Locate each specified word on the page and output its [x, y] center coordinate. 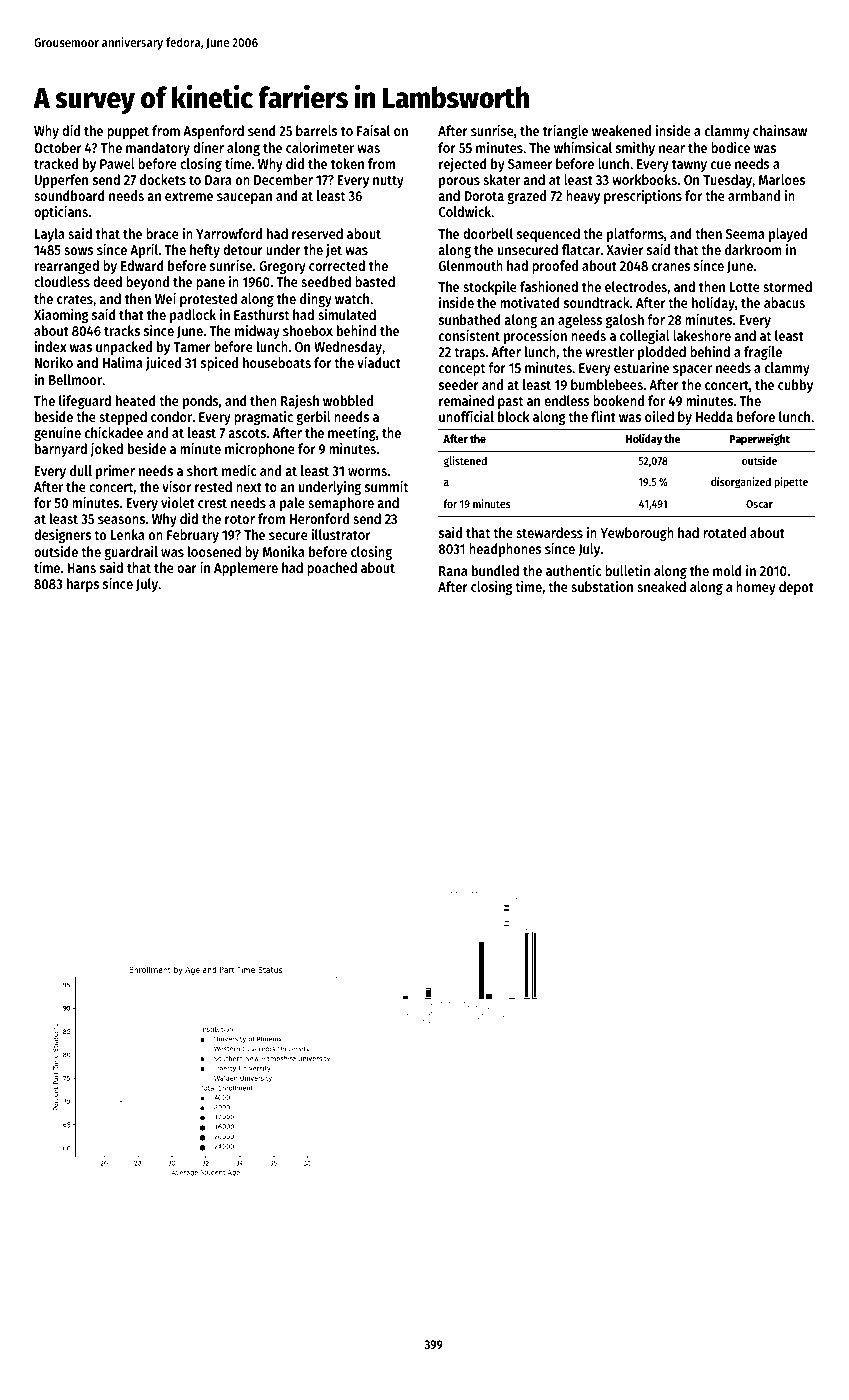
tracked [56, 163]
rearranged [67, 267]
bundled [495, 570]
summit [386, 486]
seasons [121, 520]
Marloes [782, 179]
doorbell [488, 233]
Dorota [484, 196]
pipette [791, 483]
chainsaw [780, 130]
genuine [57, 433]
